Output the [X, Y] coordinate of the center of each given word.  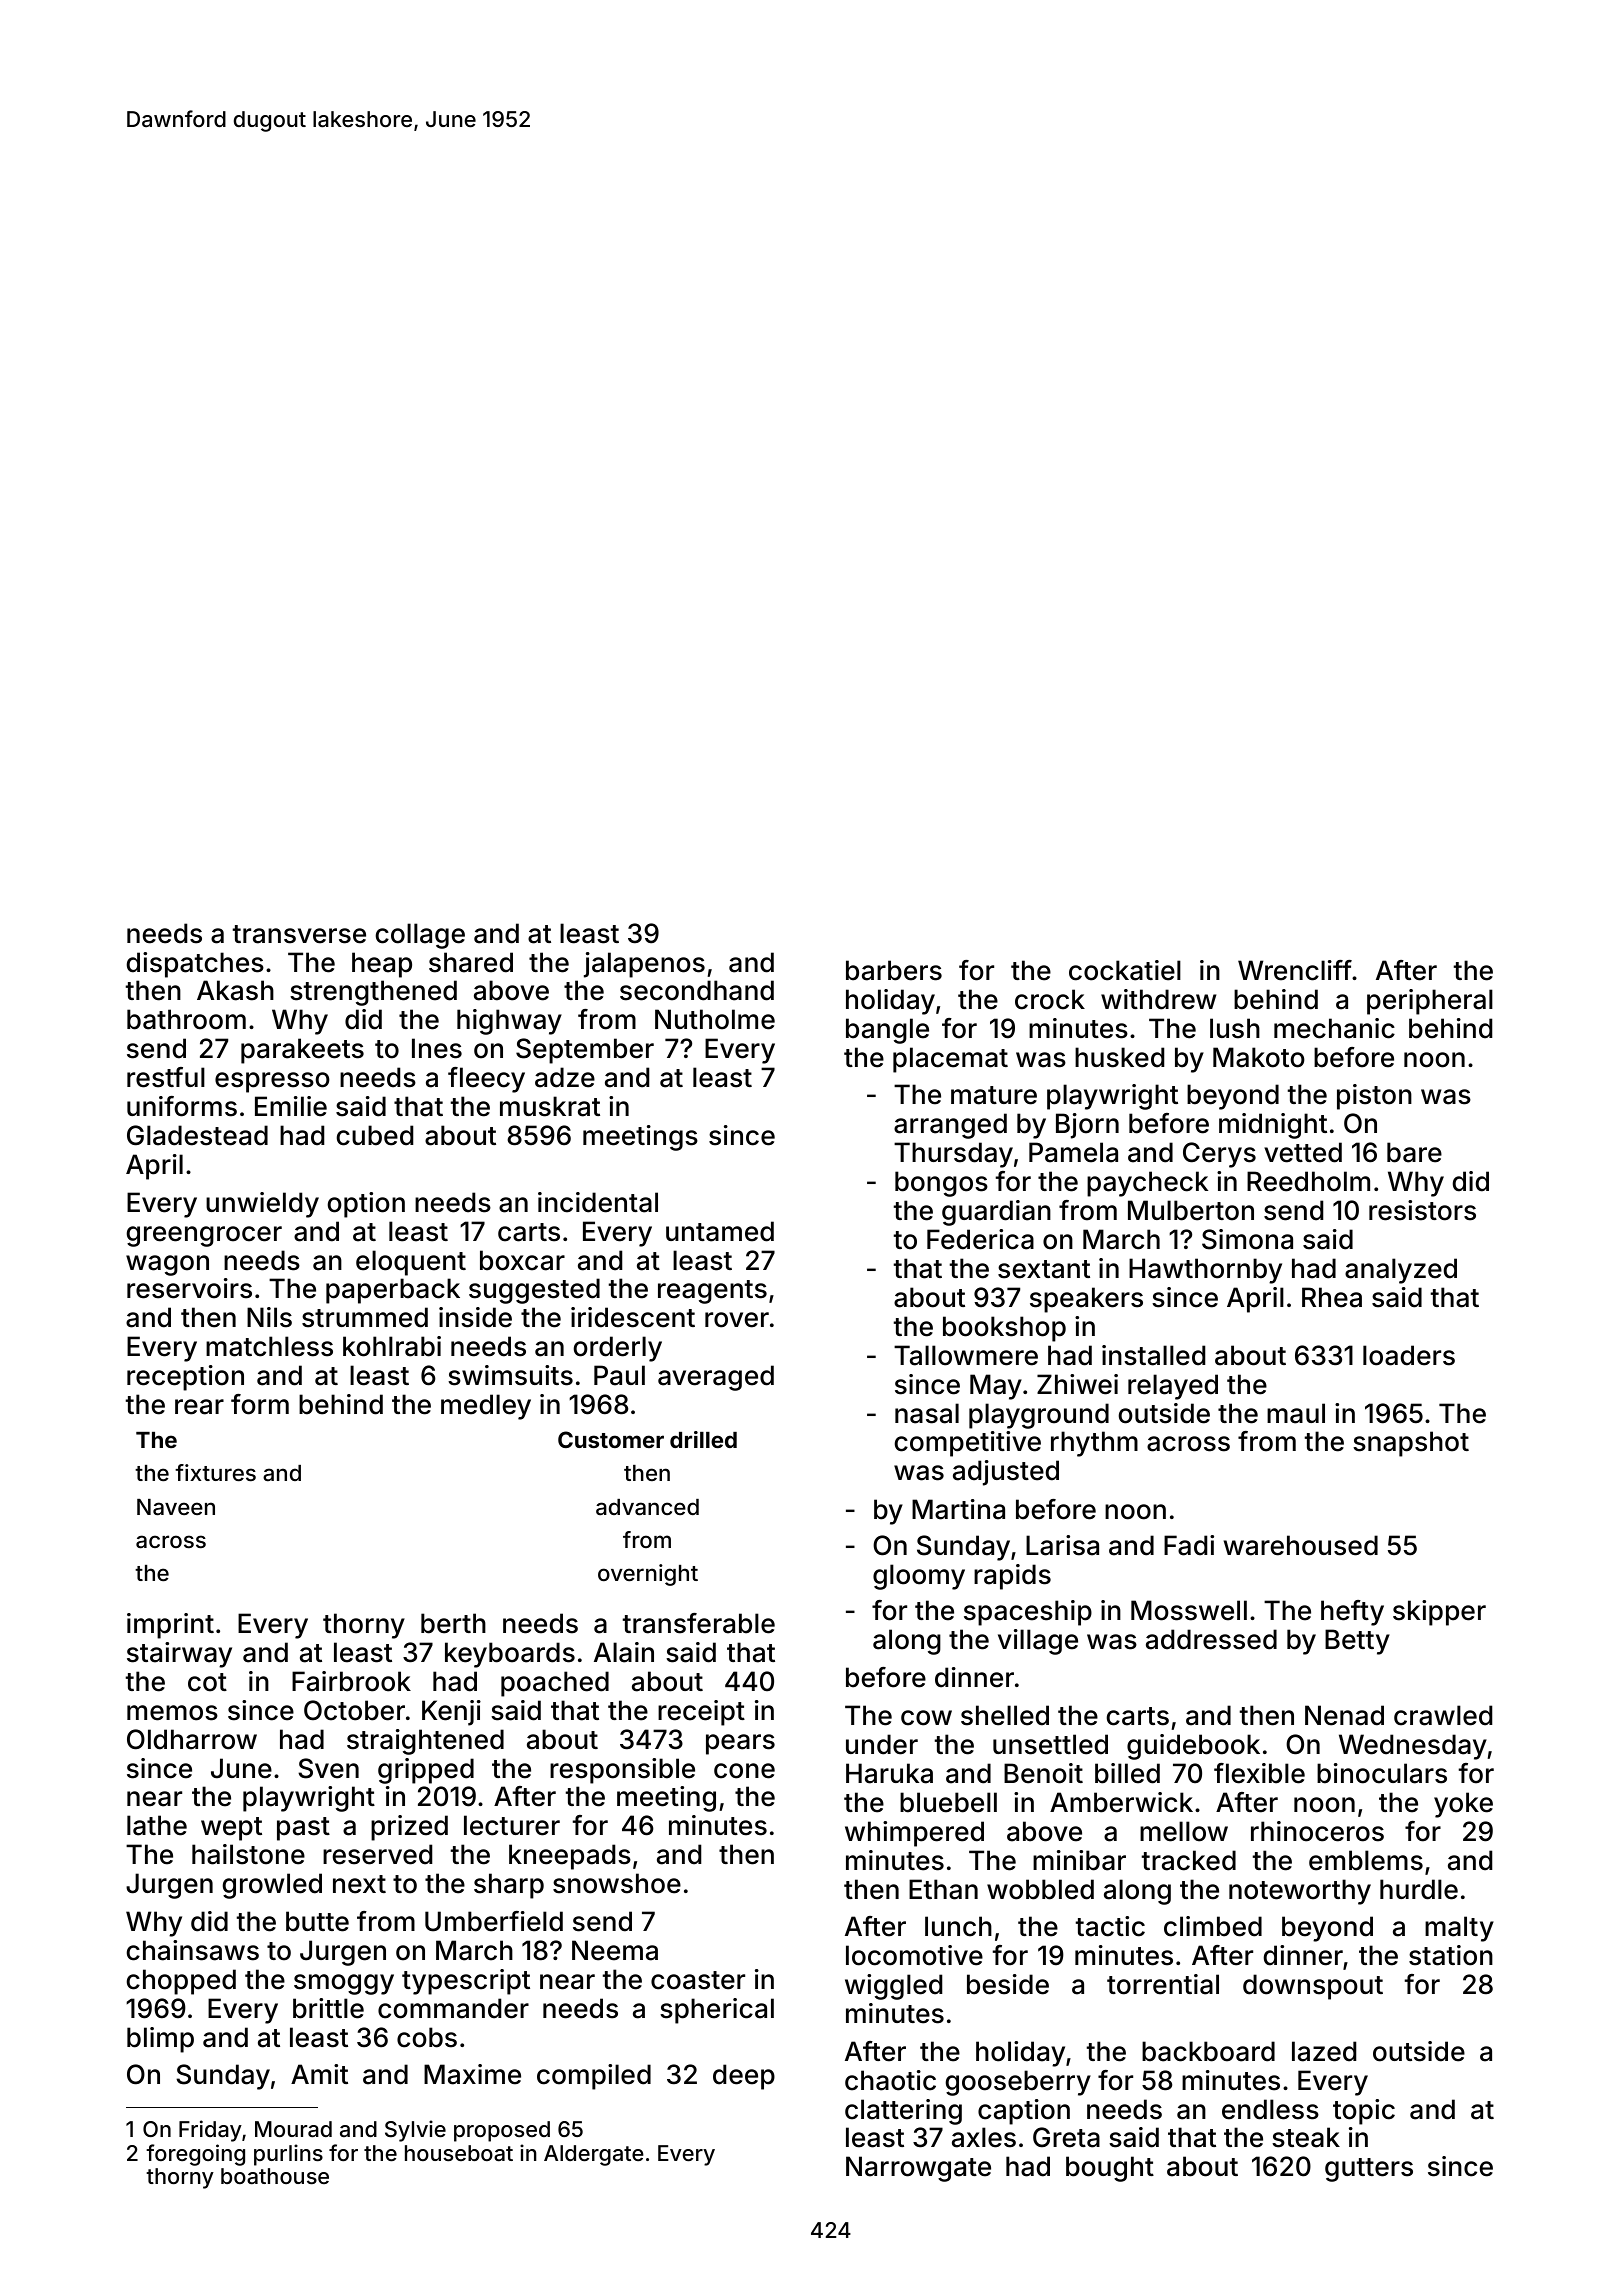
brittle [328, 2008]
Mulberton [1191, 1210]
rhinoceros [1317, 1831]
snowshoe [617, 1883]
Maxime [472, 2074]
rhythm [1094, 1444]
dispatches [195, 965]
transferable [699, 1623]
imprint [170, 1626]
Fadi [1189, 1545]
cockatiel [1125, 970]
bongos [941, 1184]
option [366, 1205]
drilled [703, 1439]
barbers [894, 970]
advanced [647, 1507]
